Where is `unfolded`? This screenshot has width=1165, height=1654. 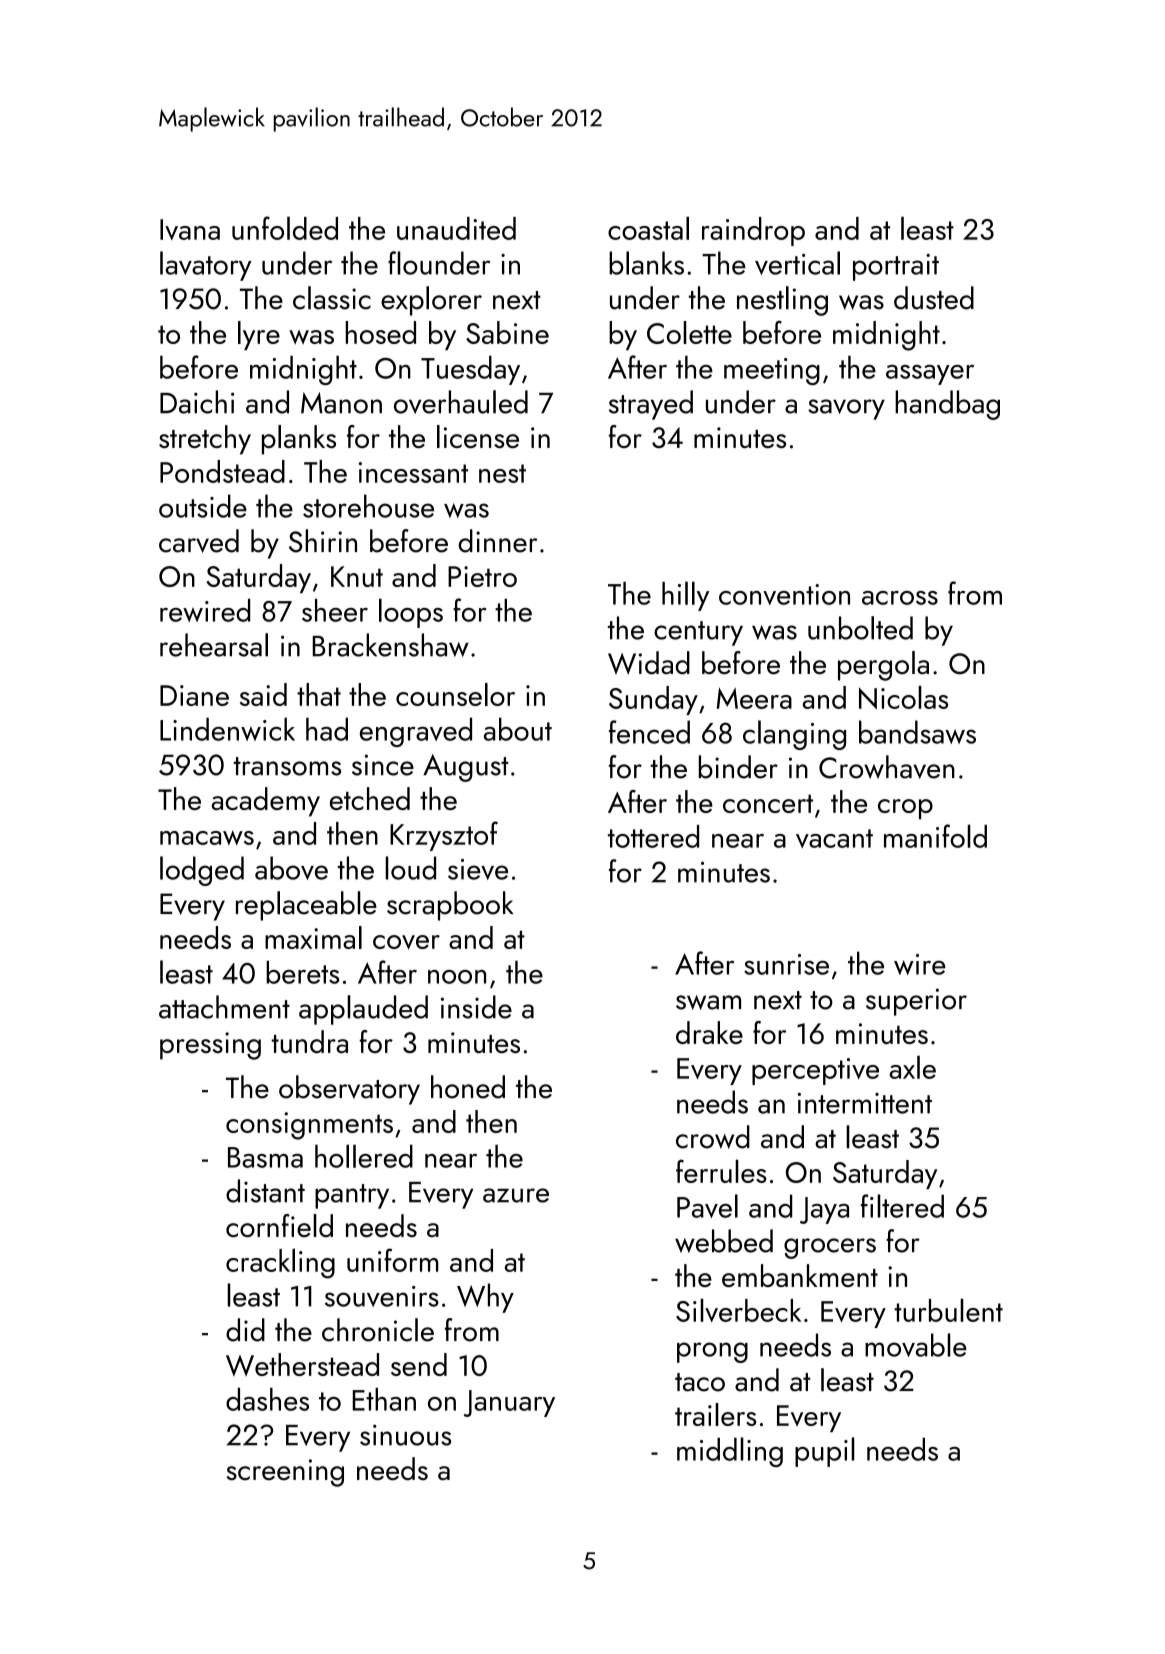
unfolded is located at coordinates (285, 228).
